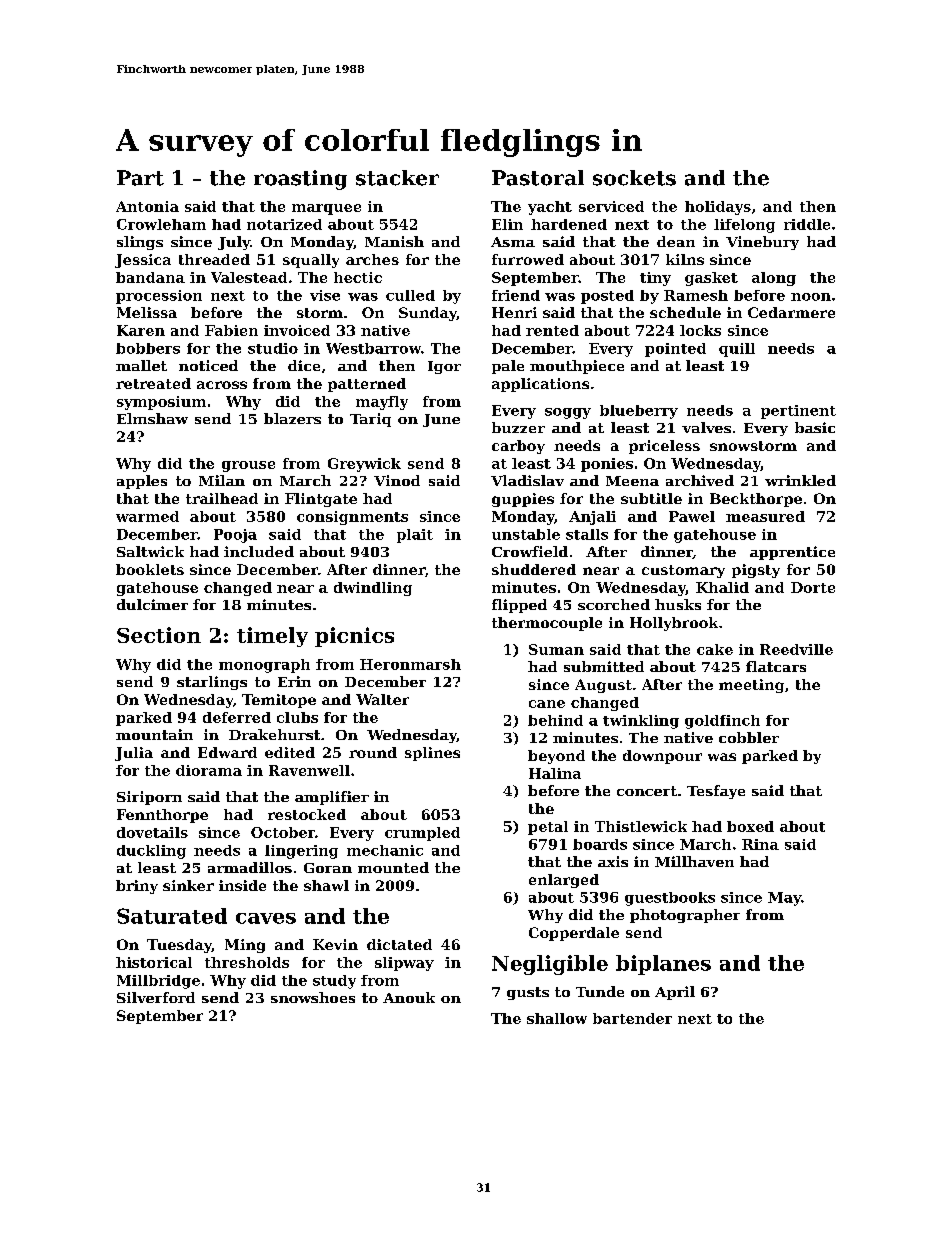  Describe the element at coordinates (248, 466) in the screenshot. I see `grouse` at that location.
